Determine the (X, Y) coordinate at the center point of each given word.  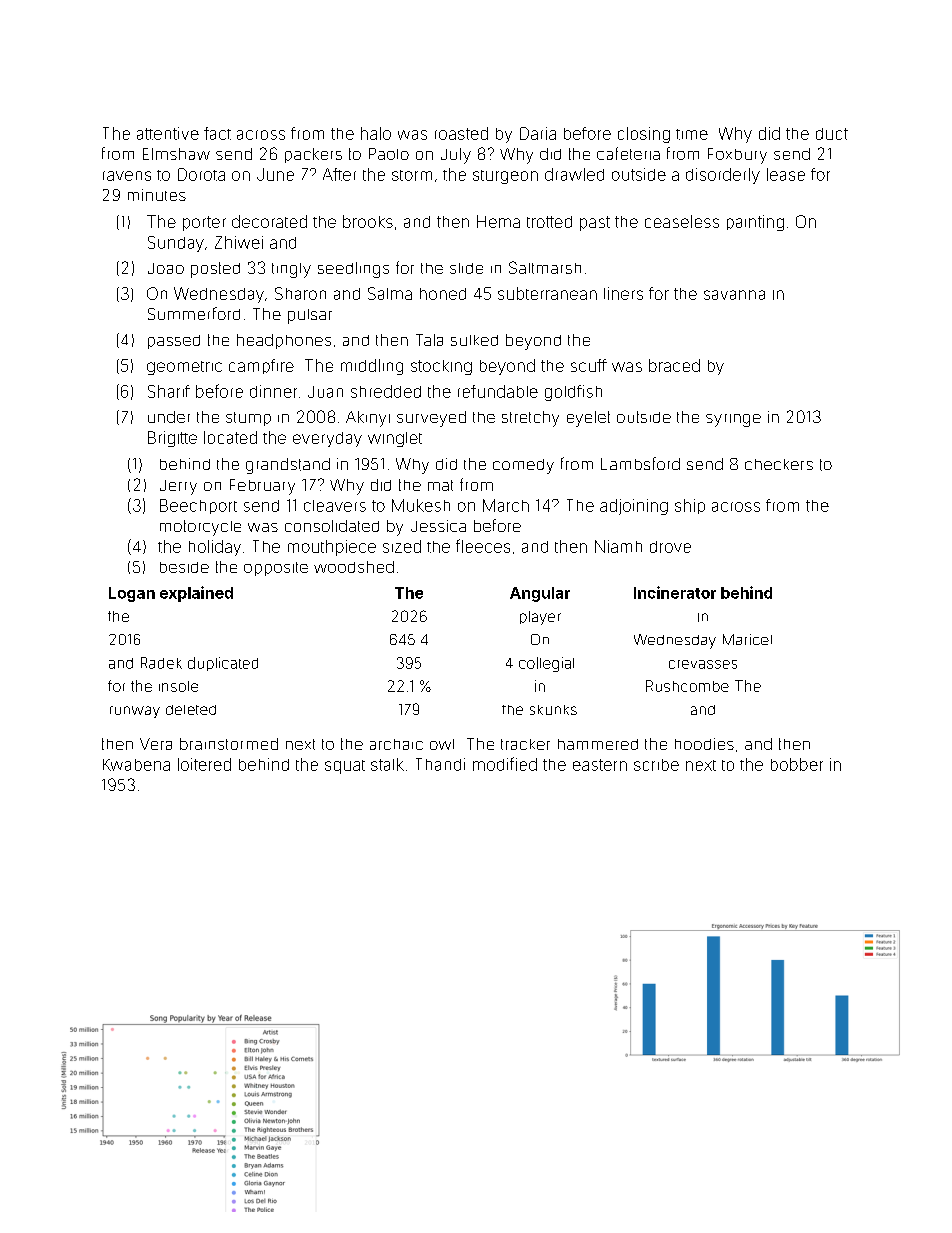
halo (376, 133)
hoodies (704, 744)
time (692, 134)
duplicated (223, 664)
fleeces (483, 546)
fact (217, 133)
